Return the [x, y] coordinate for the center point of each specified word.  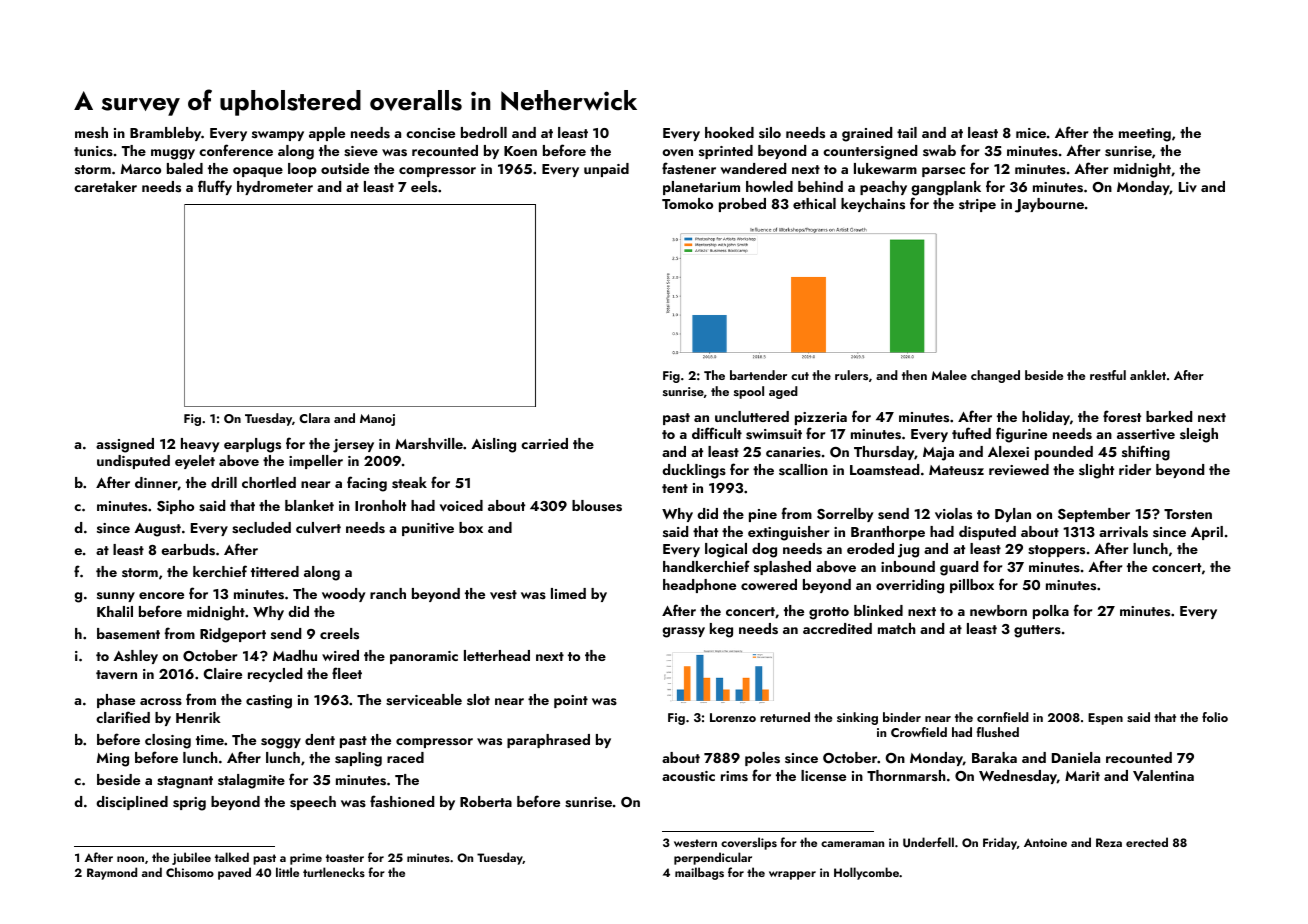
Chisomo [190, 872]
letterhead [497, 655]
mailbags [699, 873]
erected [1147, 842]
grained [867, 134]
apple [327, 134]
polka [1051, 612]
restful [1108, 375]
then [914, 375]
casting [269, 702]
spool [749, 392]
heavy [200, 445]
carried [544, 443]
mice [1031, 133]
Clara [314, 418]
